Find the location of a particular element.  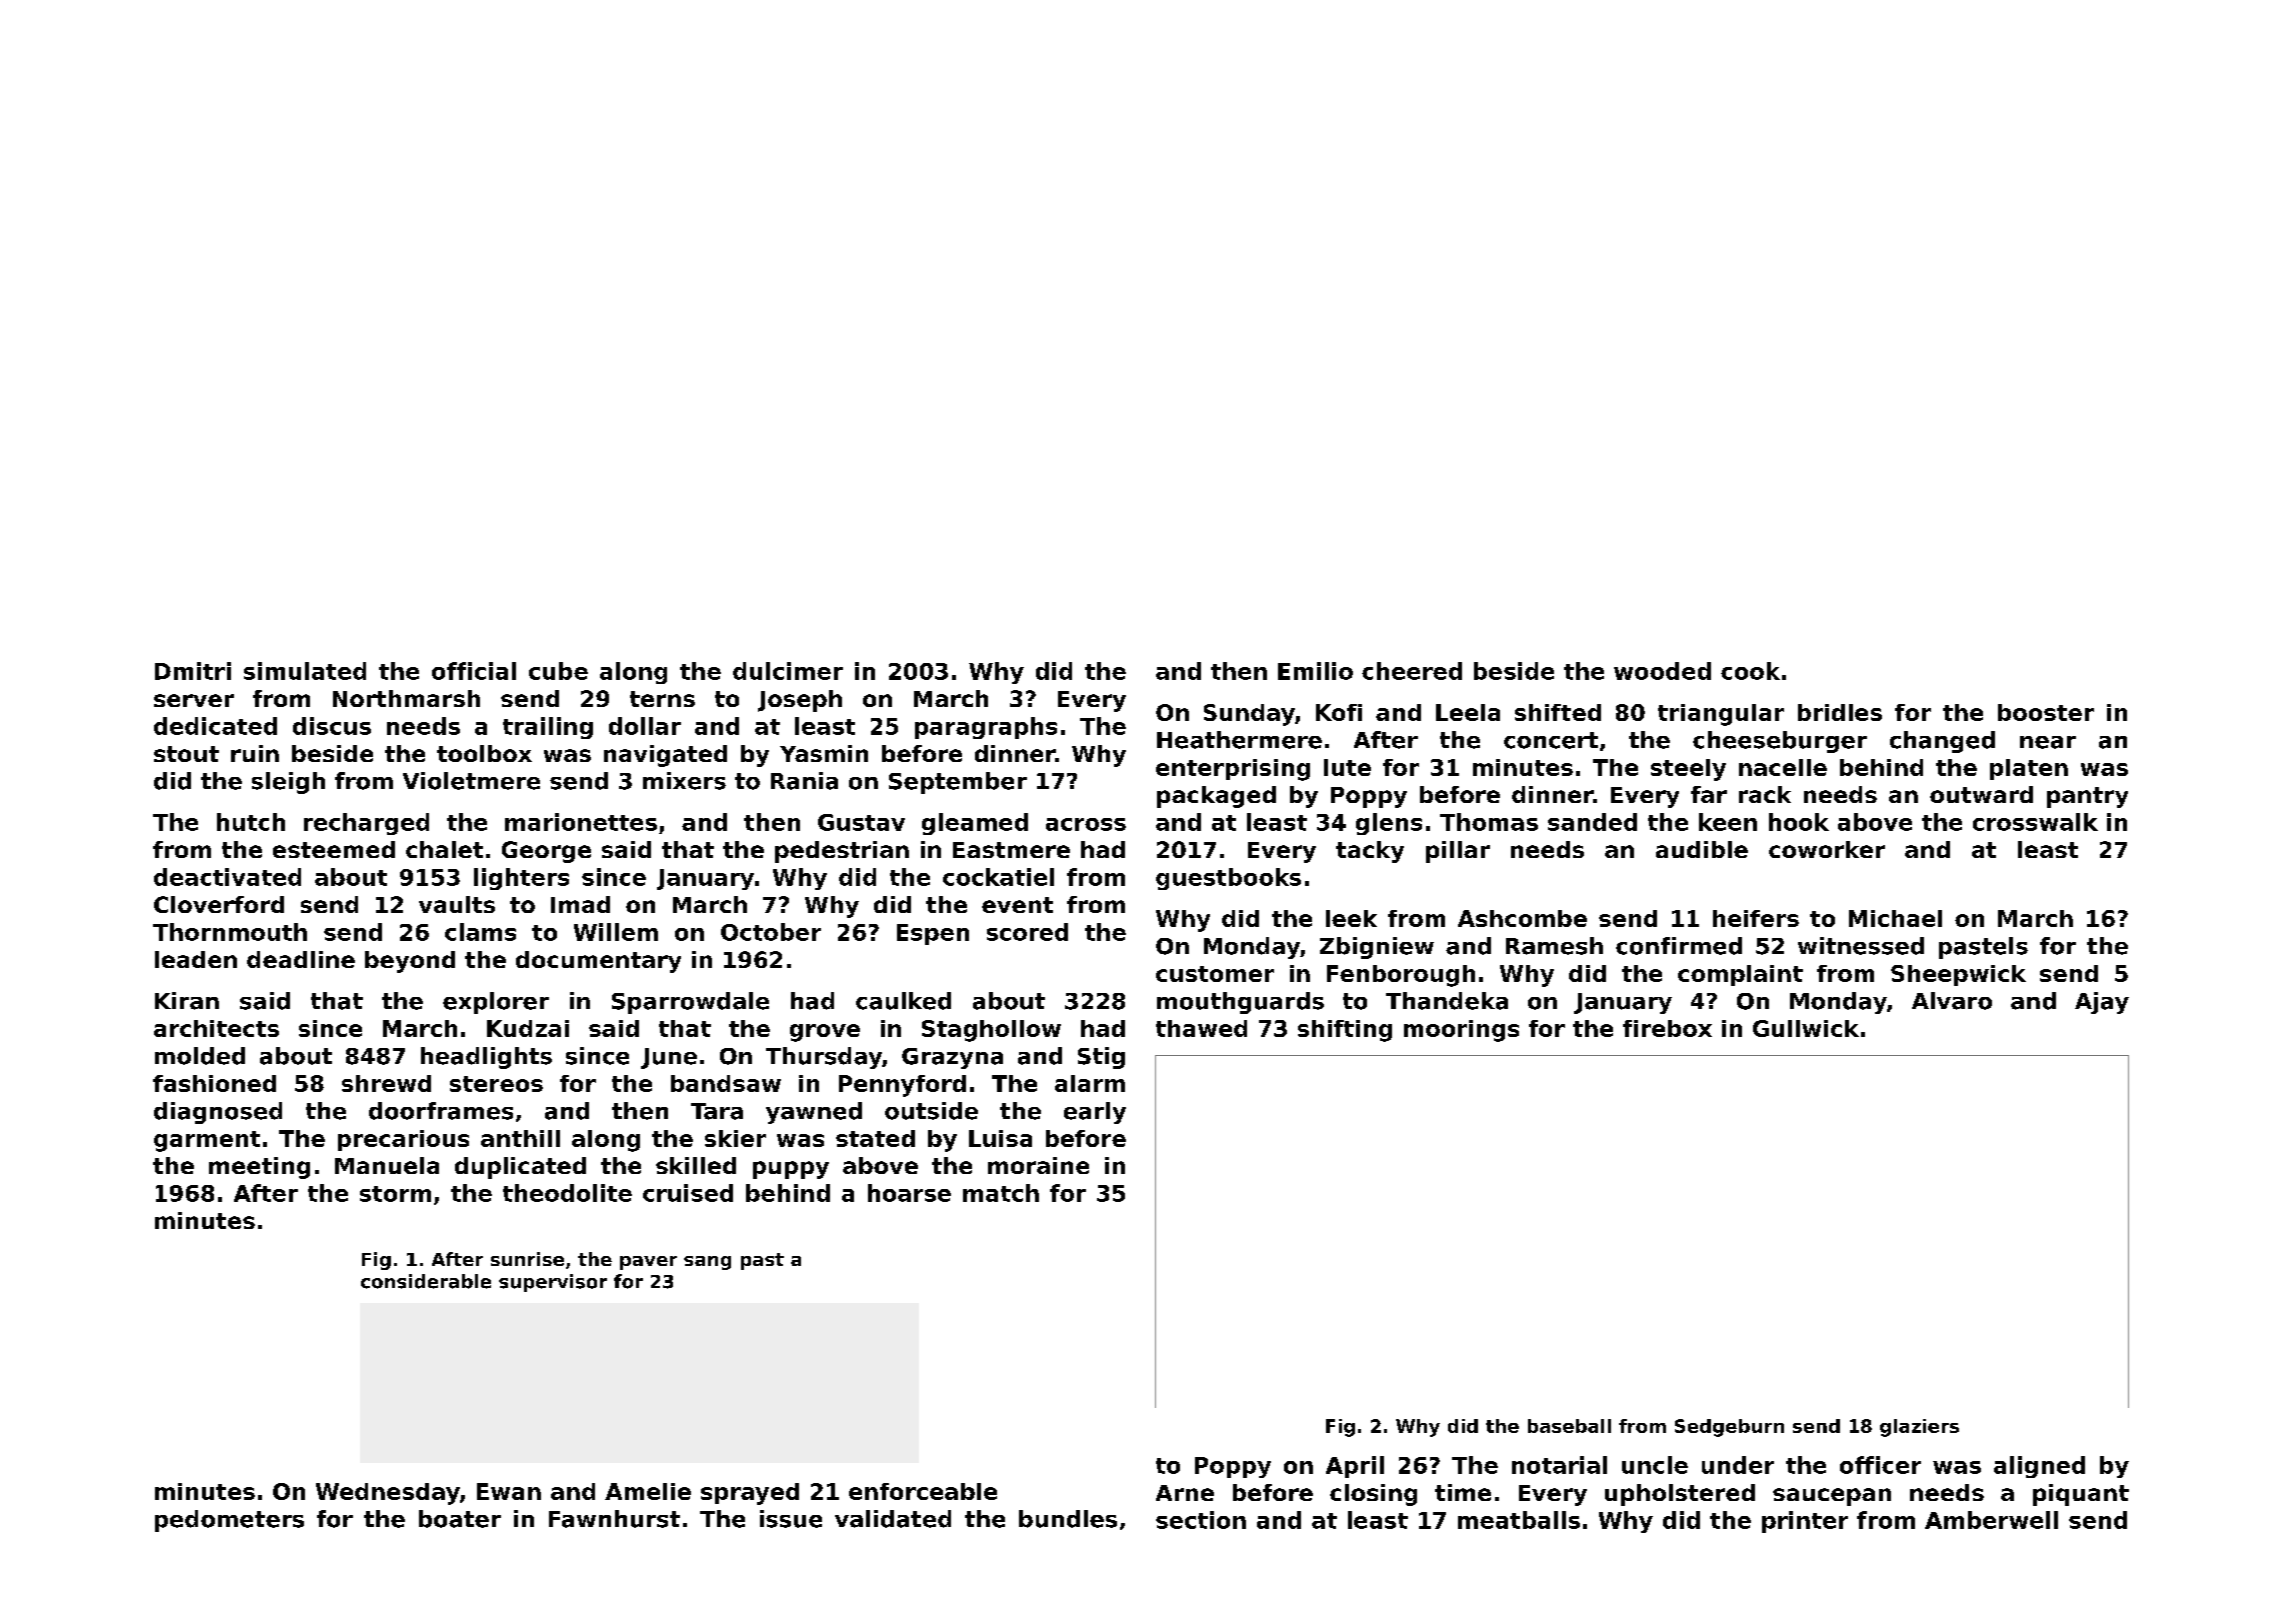

leek is located at coordinates (1351, 918).
